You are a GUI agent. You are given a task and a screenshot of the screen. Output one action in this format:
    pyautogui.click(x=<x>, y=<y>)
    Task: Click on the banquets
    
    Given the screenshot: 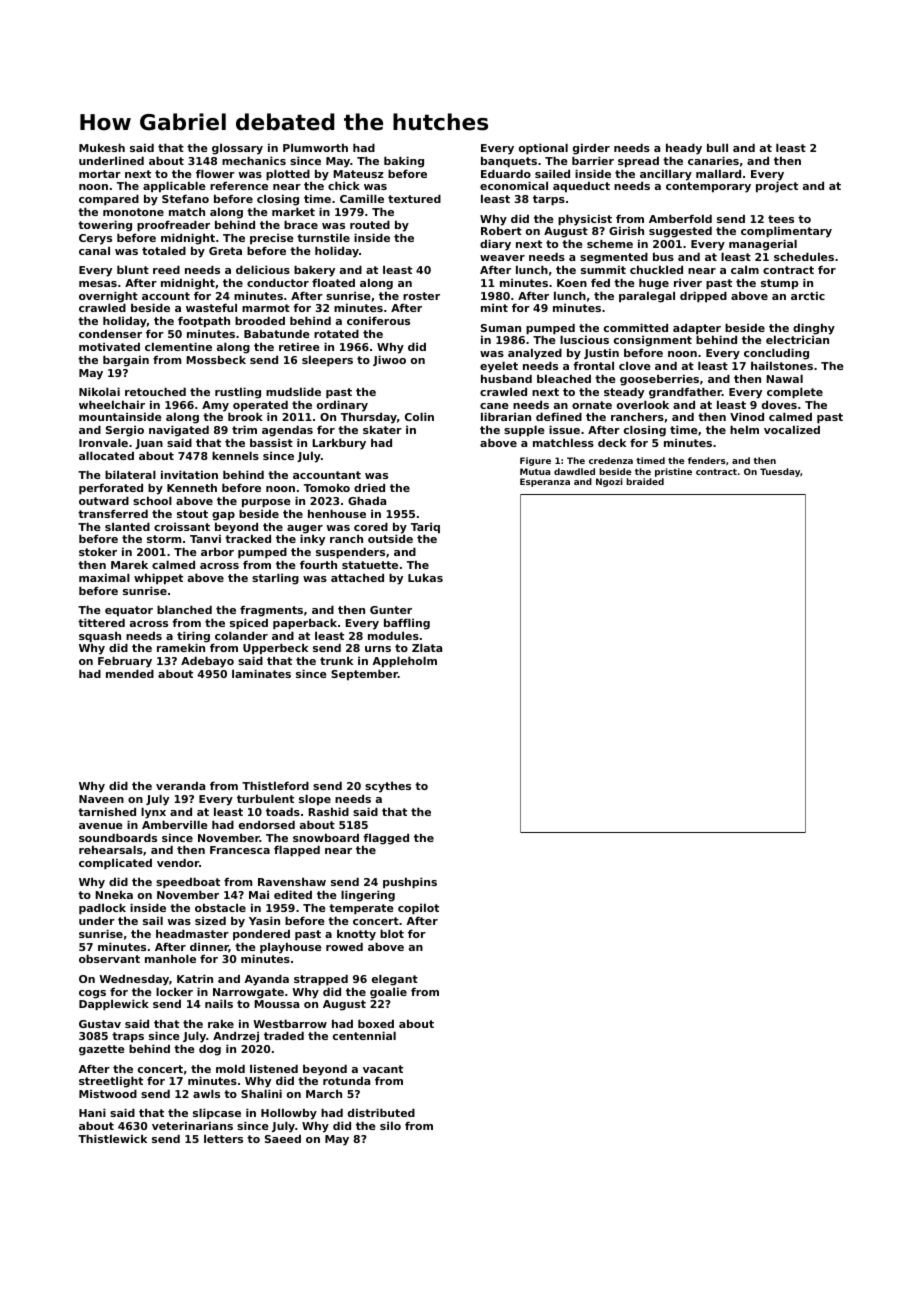 What is the action you would take?
    pyautogui.click(x=509, y=162)
